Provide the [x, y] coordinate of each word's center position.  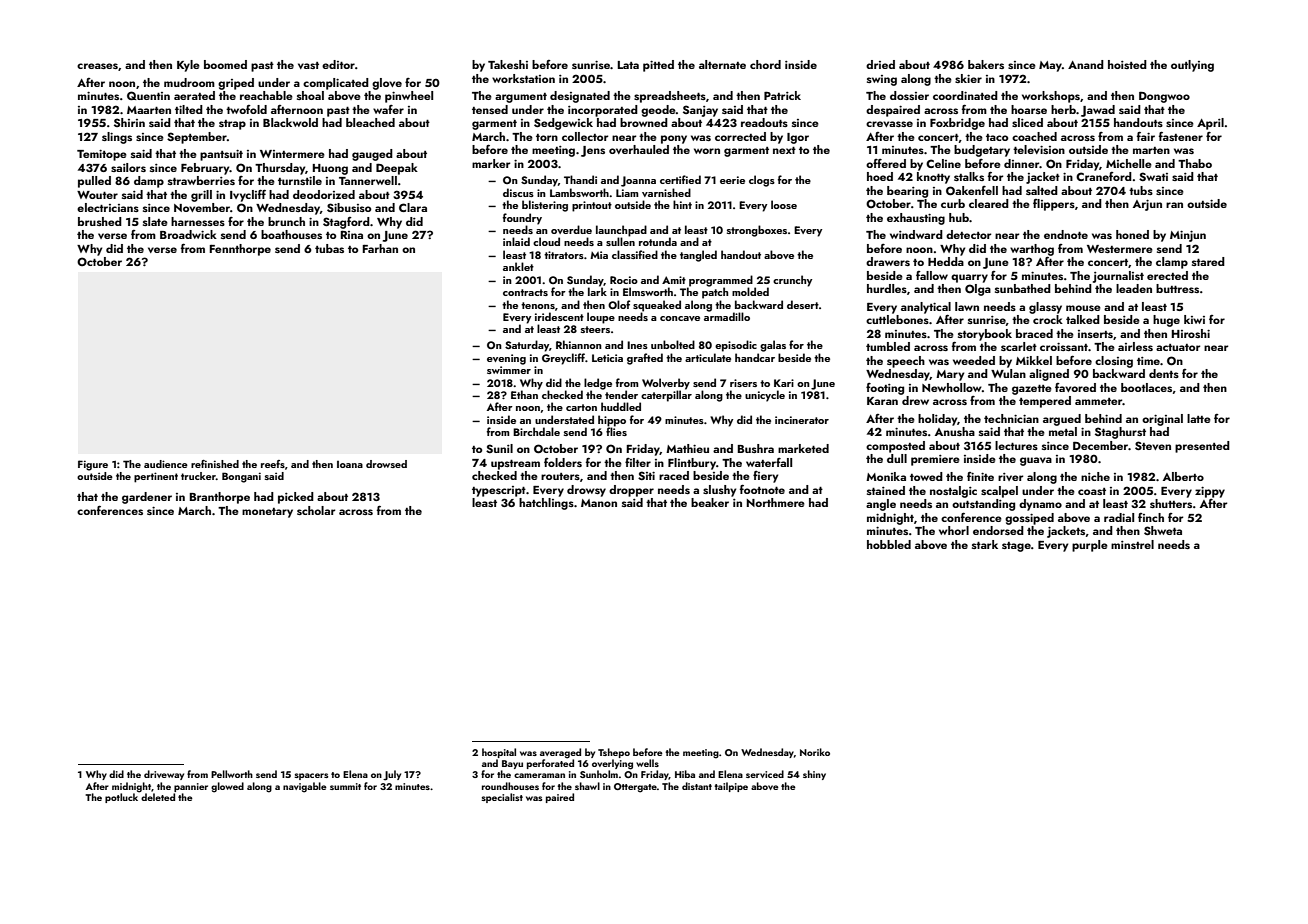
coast [1092, 491]
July [392, 775]
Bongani [241, 477]
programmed [721, 281]
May [1050, 66]
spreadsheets [670, 97]
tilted [189, 109]
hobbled [889, 544]
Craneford [1104, 176]
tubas [329, 248]
